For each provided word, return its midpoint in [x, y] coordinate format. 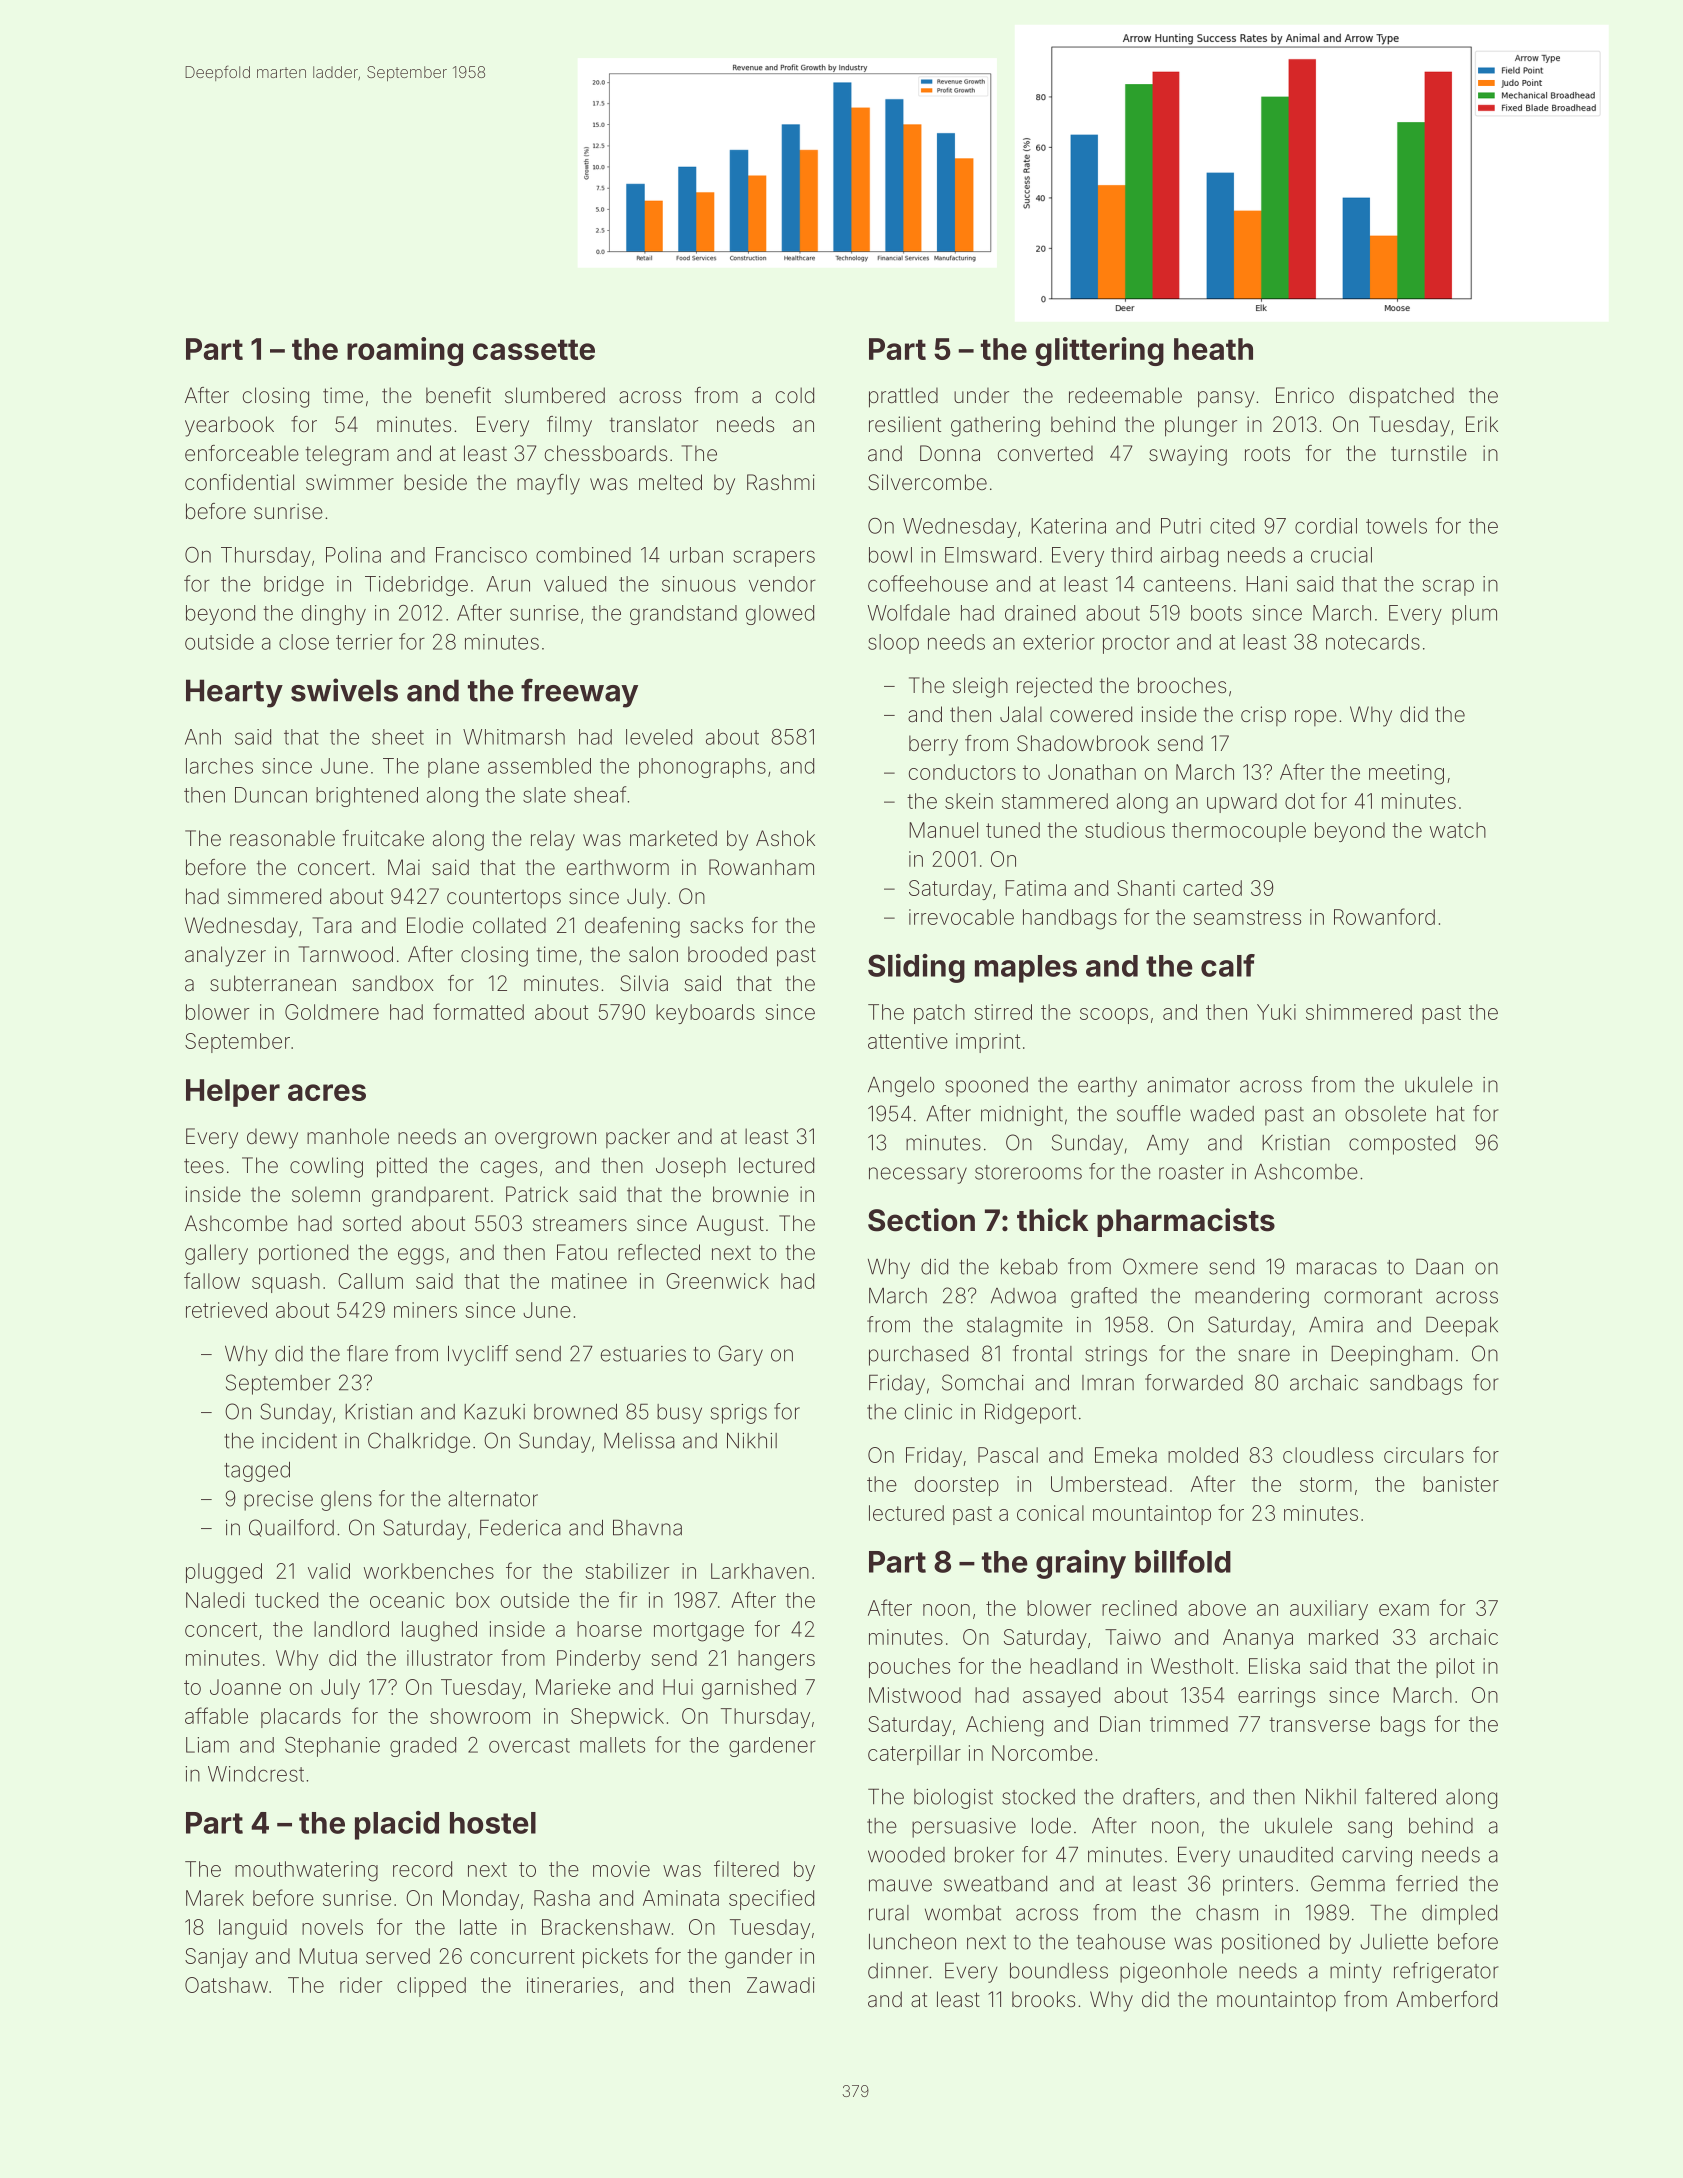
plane [453, 768]
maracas [1337, 1268]
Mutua [328, 1956]
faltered [1400, 1796]
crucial [1341, 555]
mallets [612, 1745]
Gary [740, 1355]
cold [795, 395]
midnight [1022, 1116]
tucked [286, 1600]
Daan [1439, 1266]
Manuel [943, 830]
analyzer [225, 956]
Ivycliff [478, 1355]
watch [1458, 830]
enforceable [242, 453]
